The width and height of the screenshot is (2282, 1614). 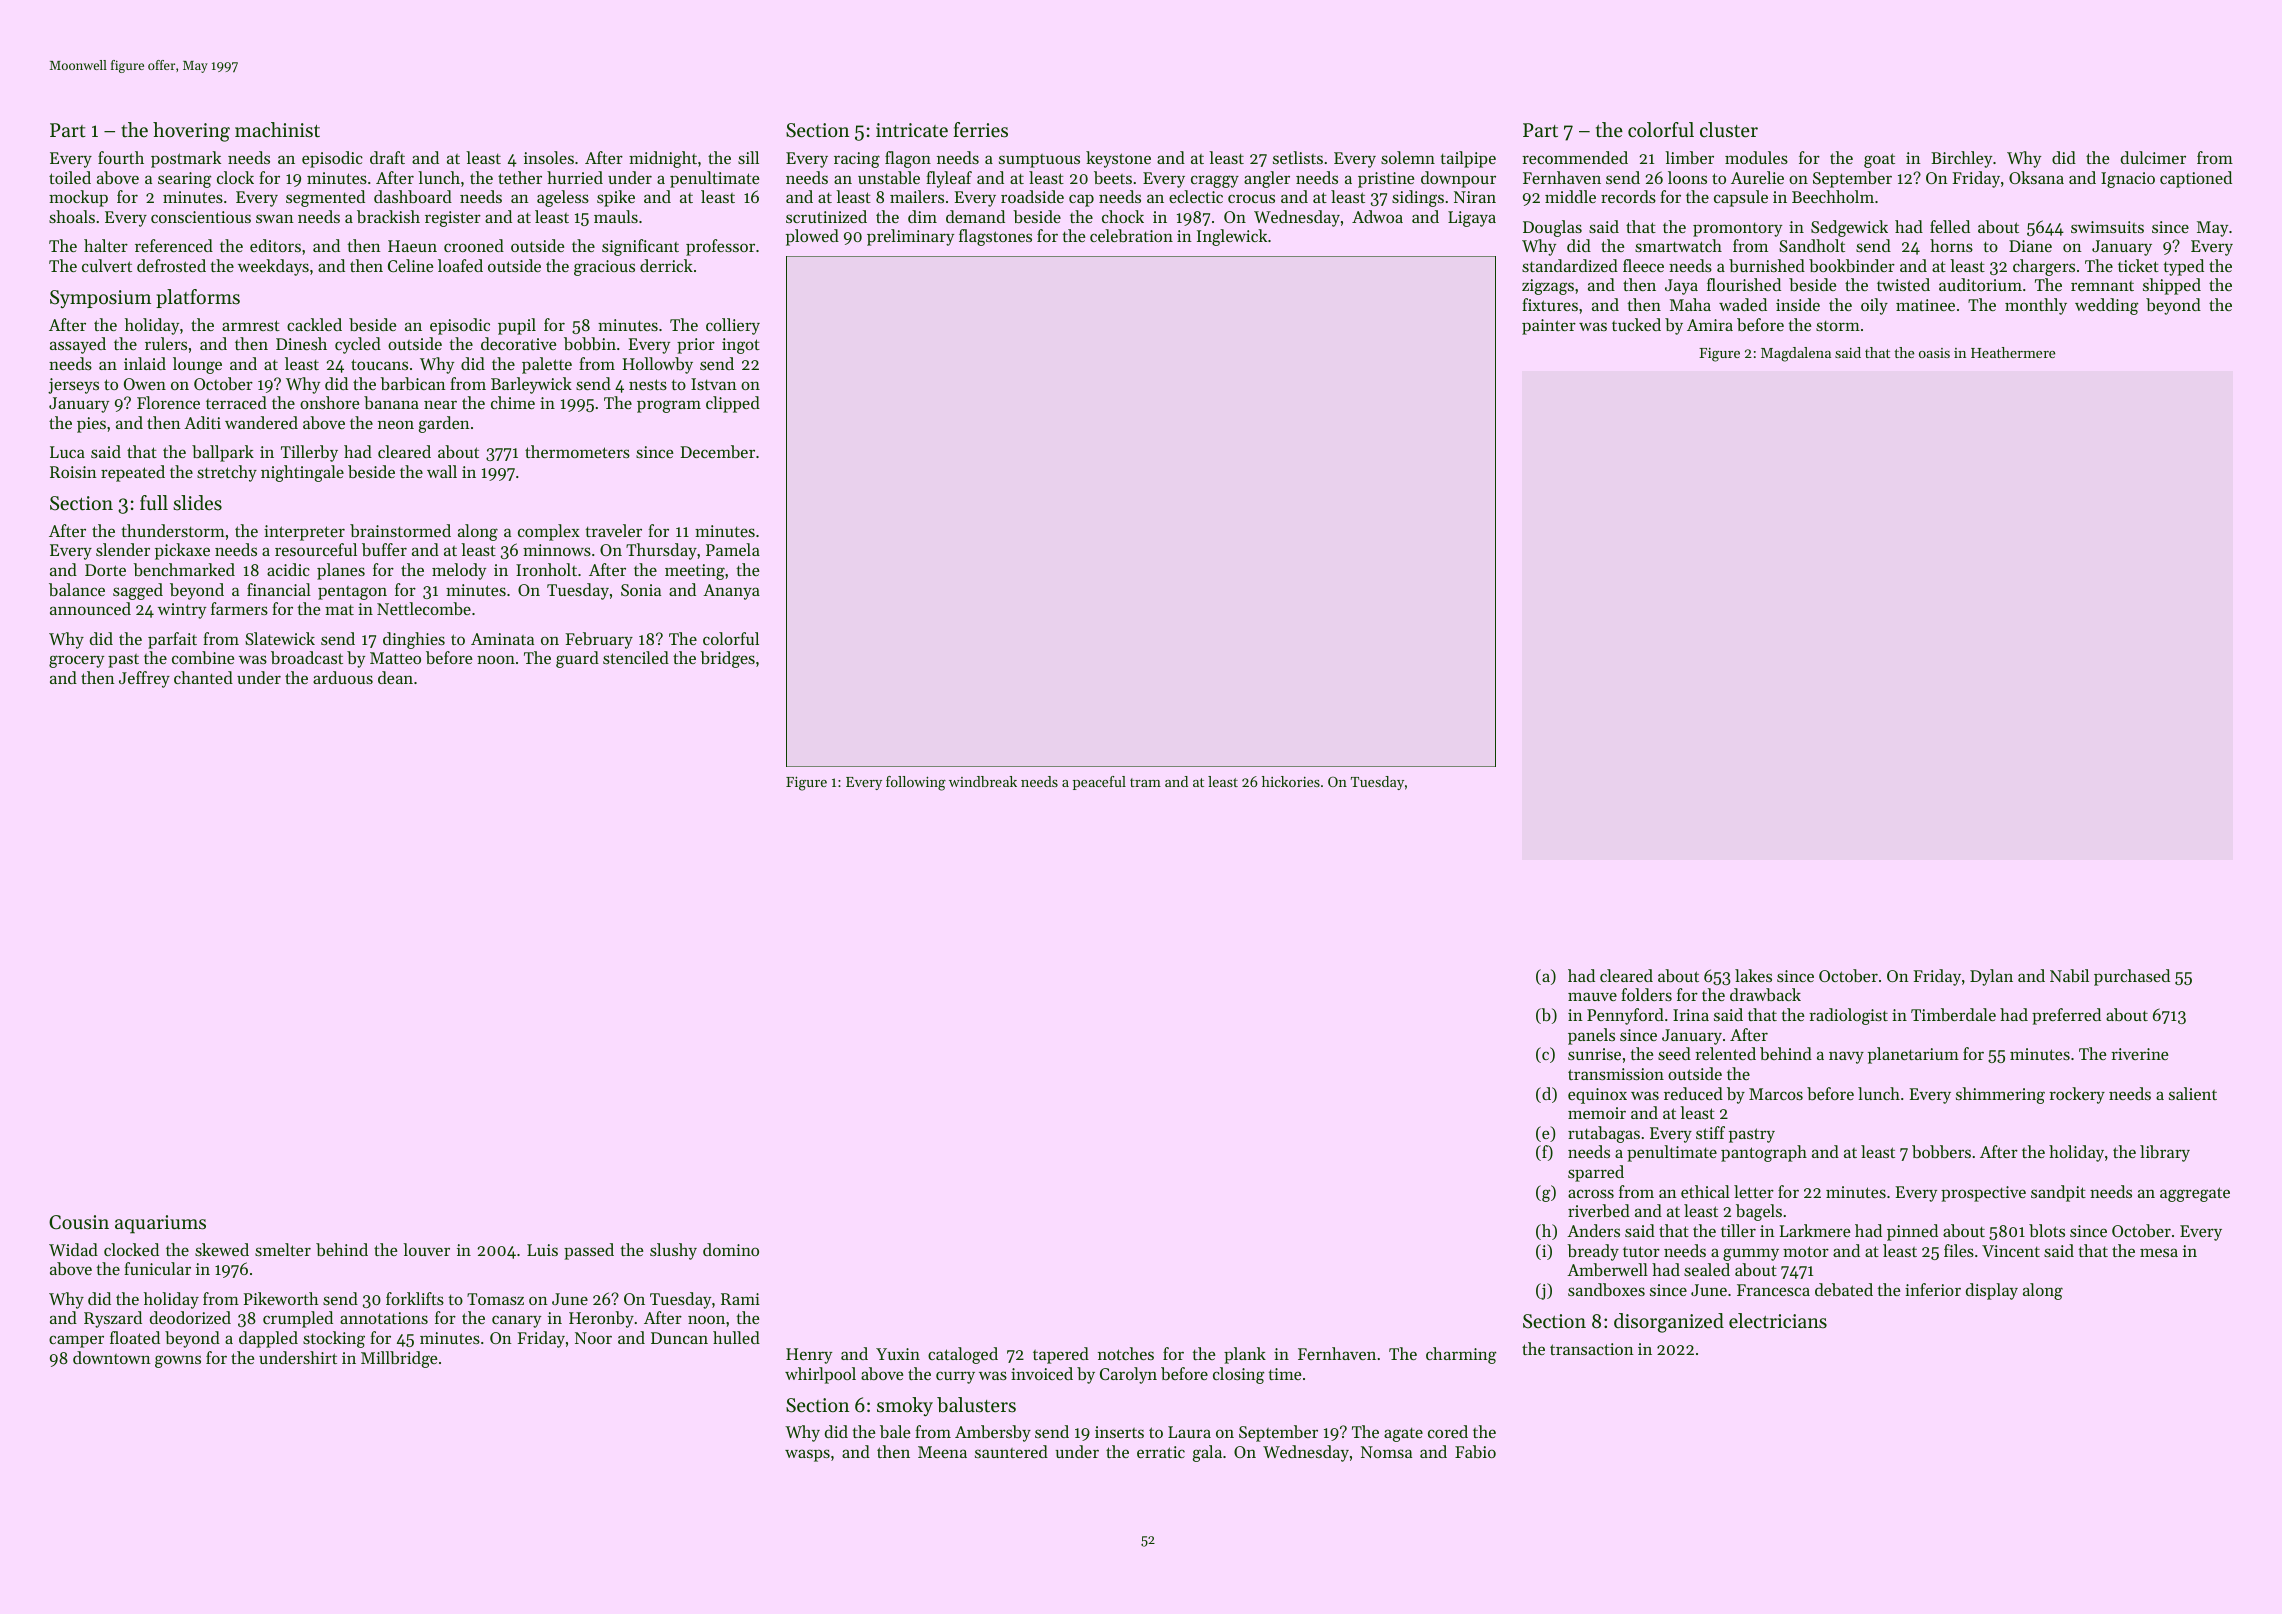 What do you see at coordinates (731, 1249) in the screenshot?
I see `domino` at bounding box center [731, 1249].
